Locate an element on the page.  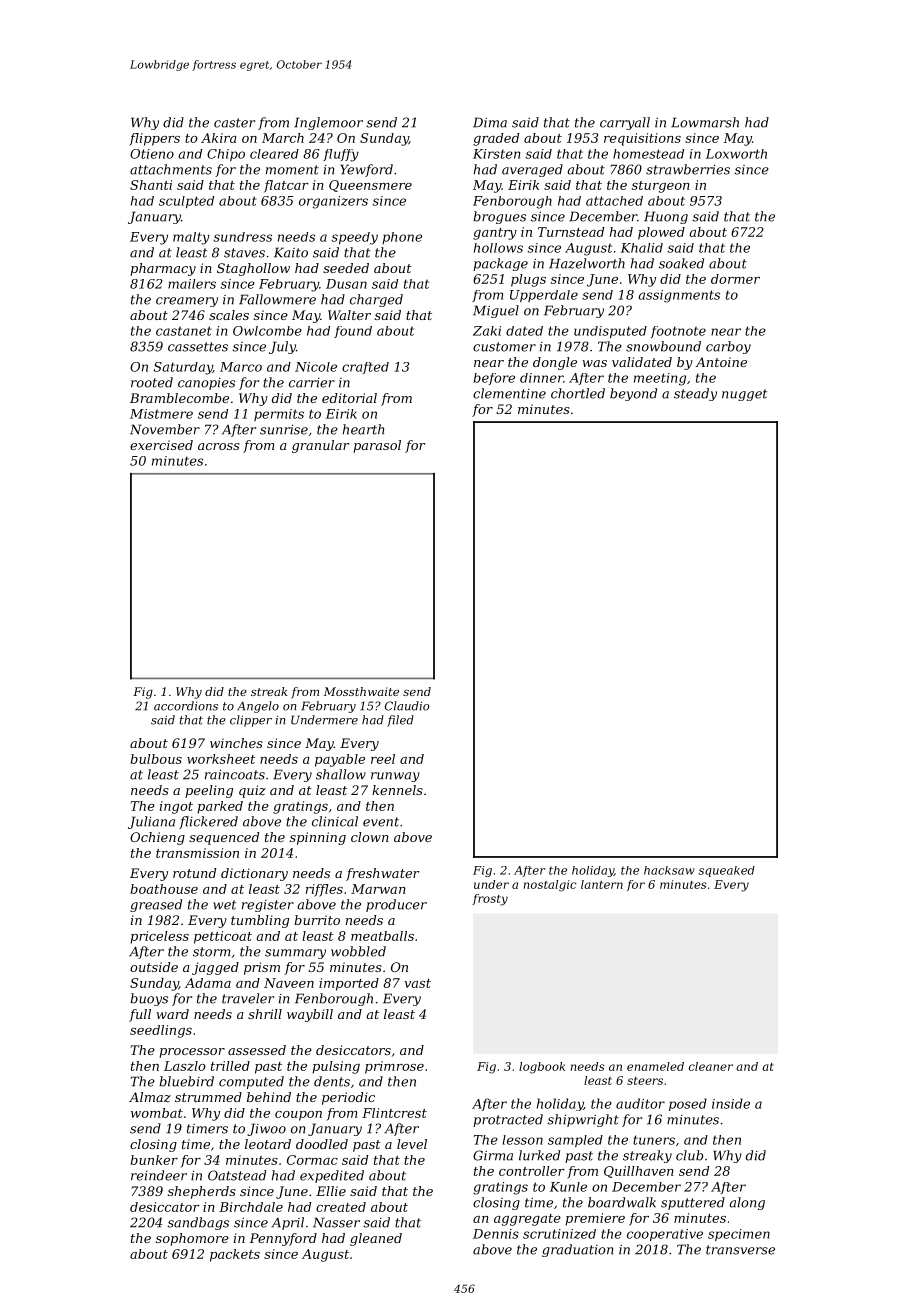
parasol is located at coordinates (377, 446).
